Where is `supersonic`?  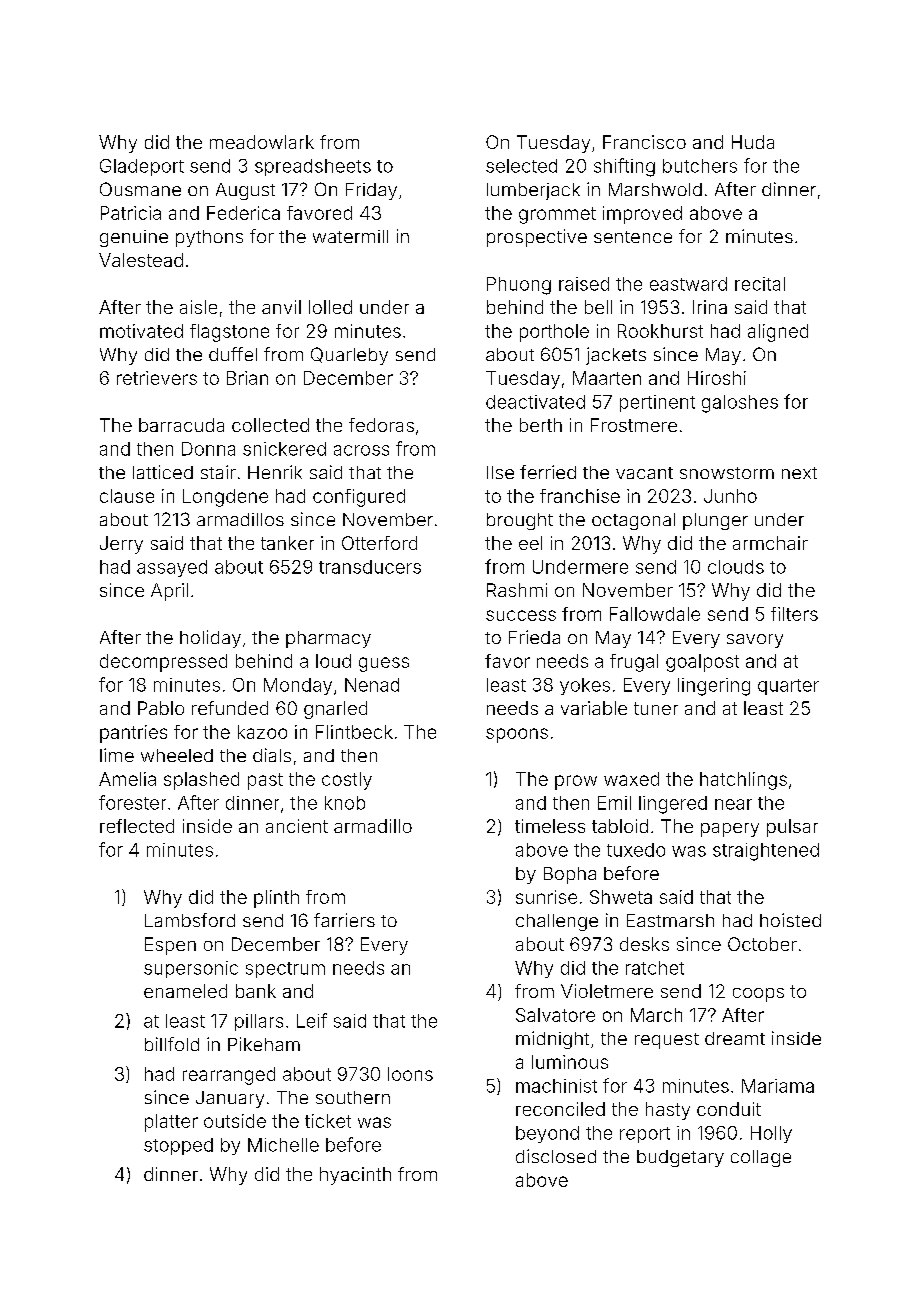
supersonic is located at coordinates (191, 969).
